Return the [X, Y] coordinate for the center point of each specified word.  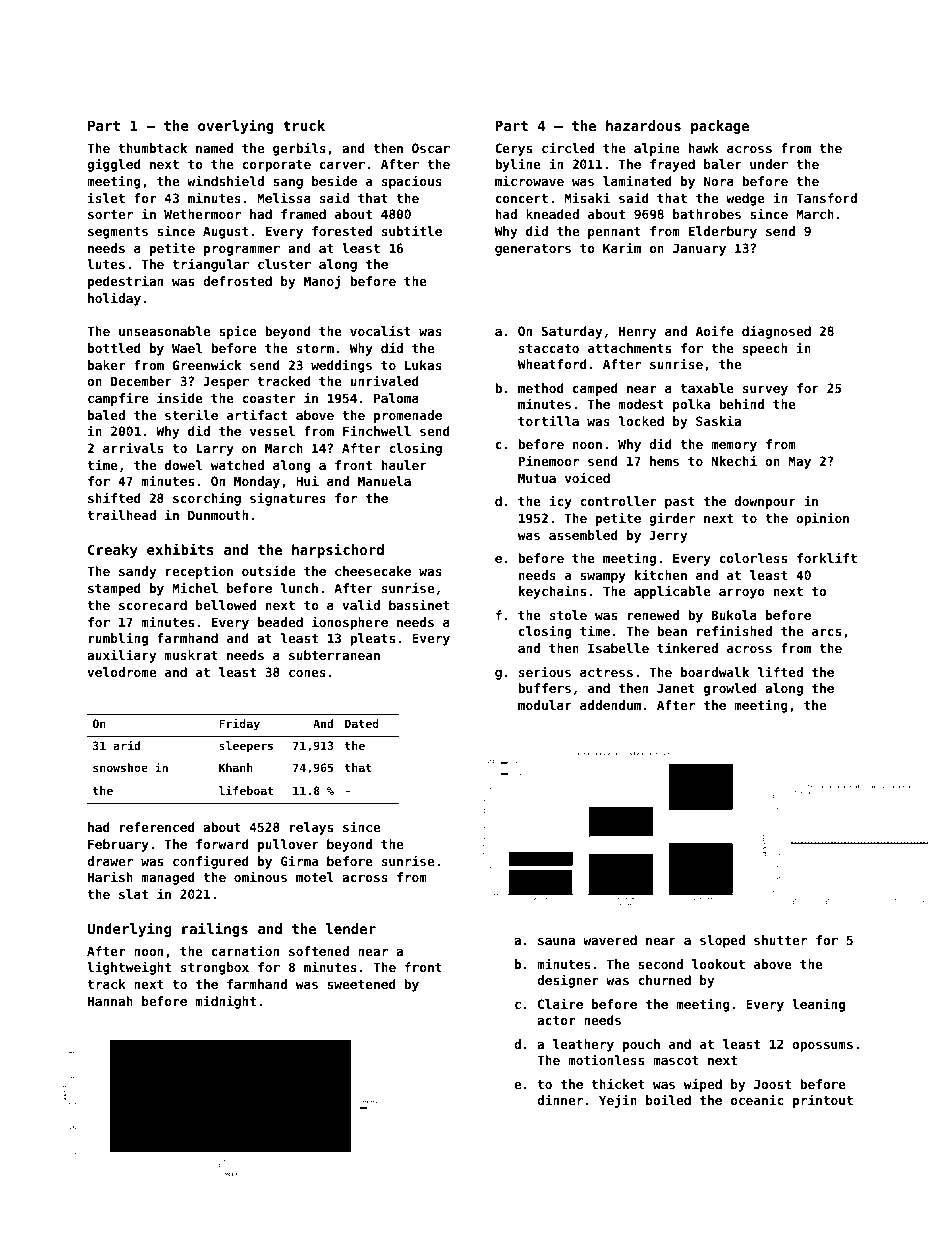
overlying [236, 126]
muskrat [191, 655]
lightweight [129, 968]
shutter [780, 940]
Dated [362, 723]
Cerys [513, 149]
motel [315, 877]
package [720, 127]
